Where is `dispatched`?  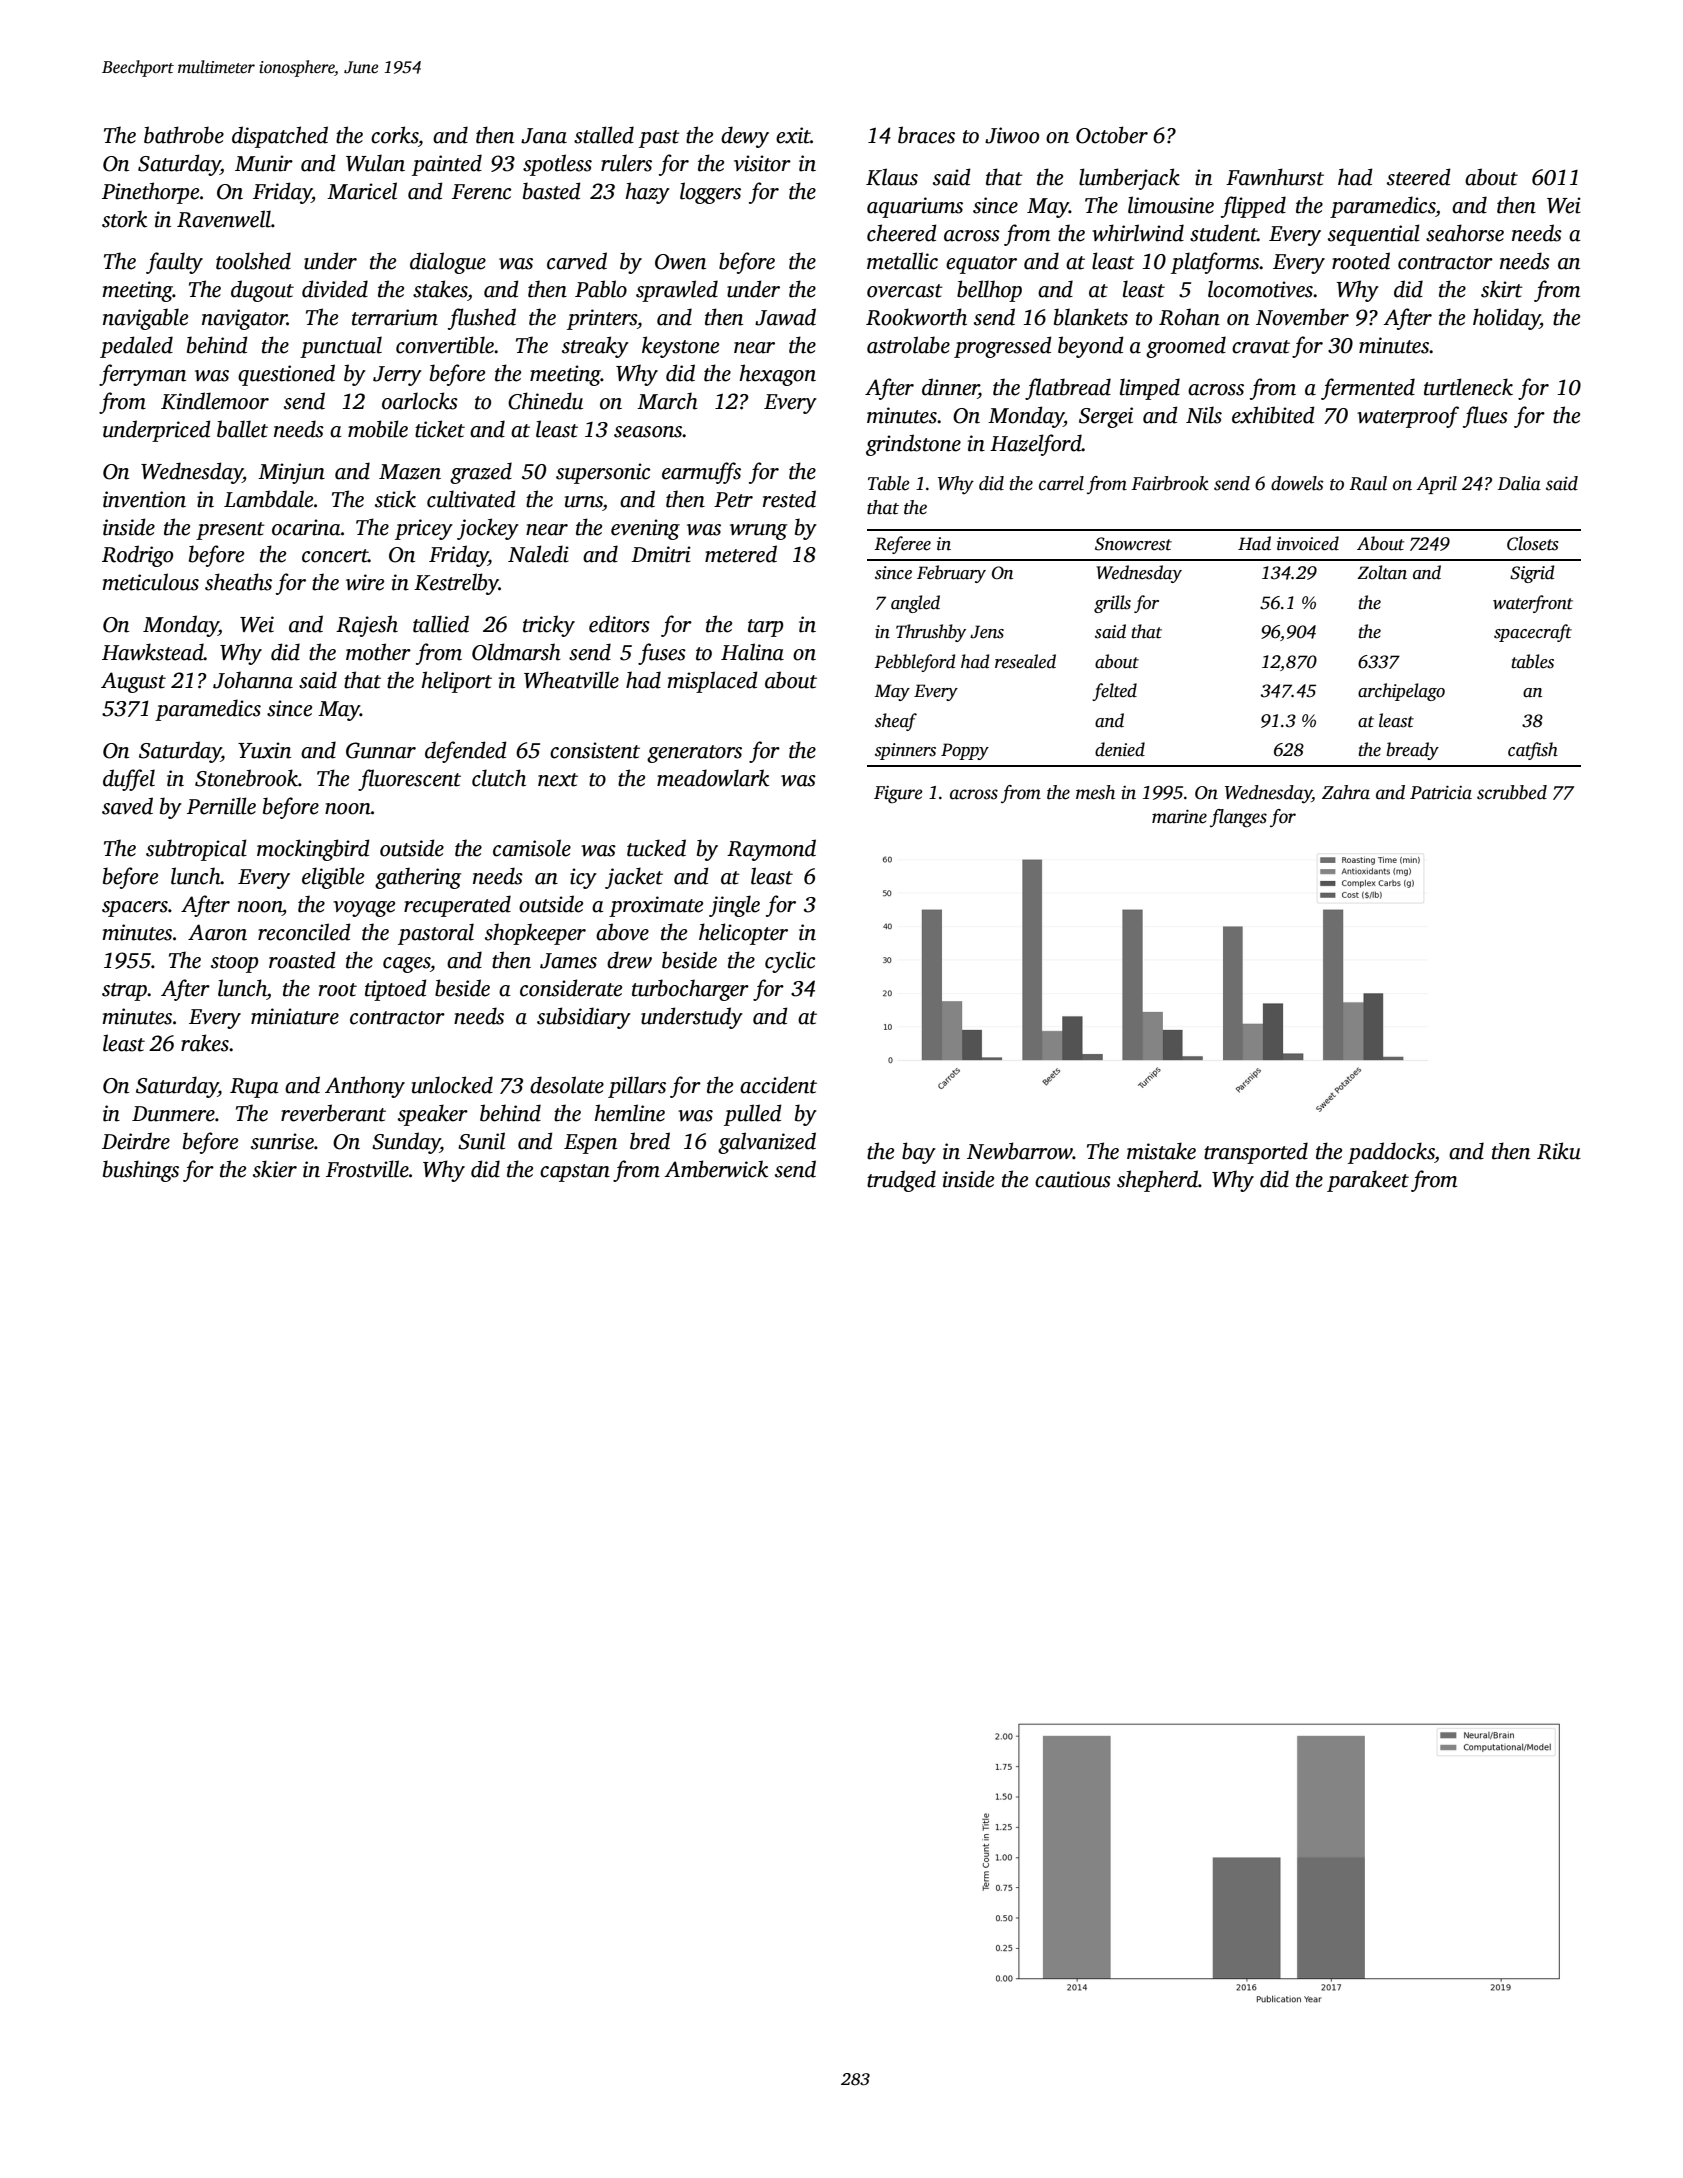
dispatched is located at coordinates (280, 137).
